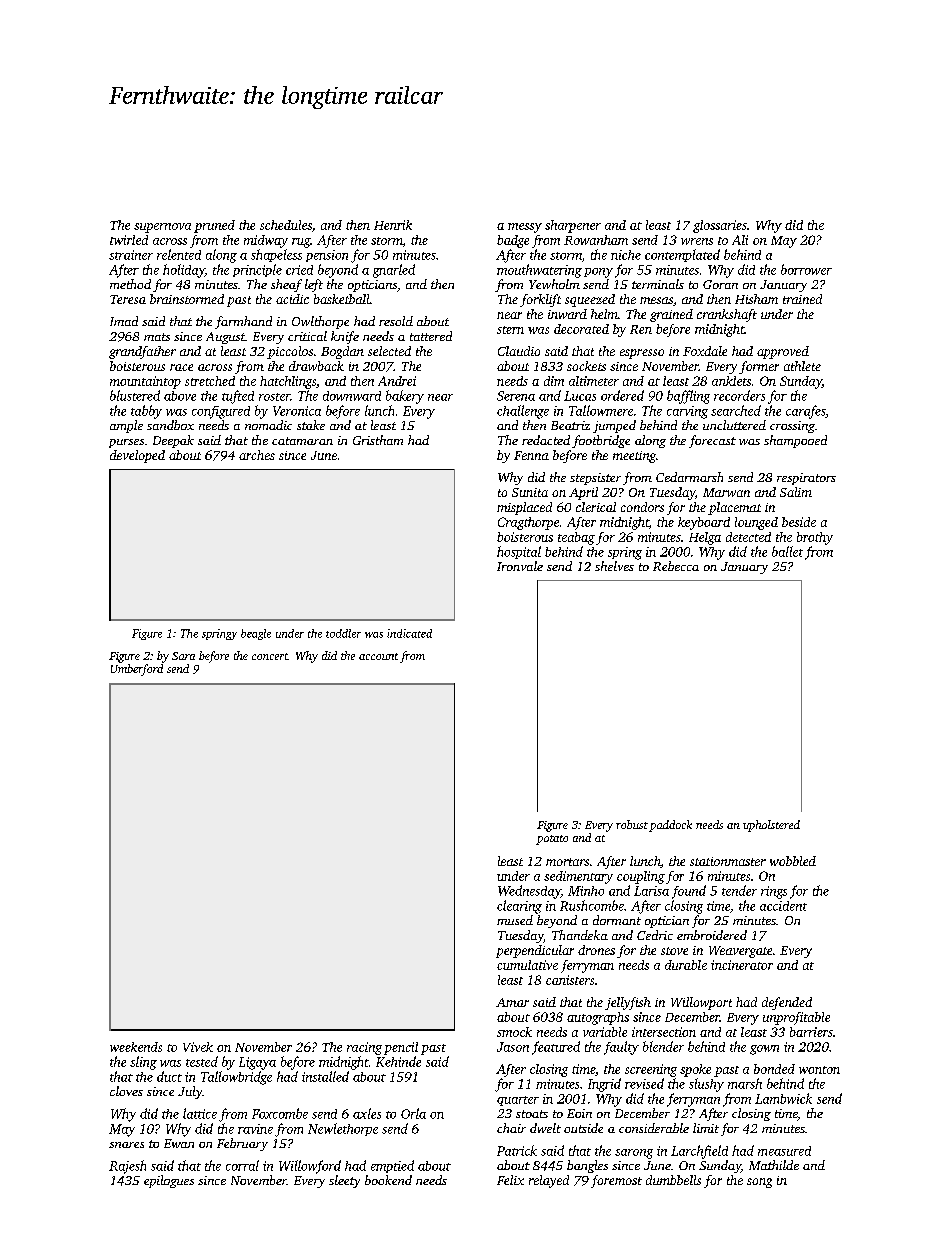 This screenshot has width=952, height=1233. Describe the element at coordinates (787, 551) in the screenshot. I see `ballet` at that location.
